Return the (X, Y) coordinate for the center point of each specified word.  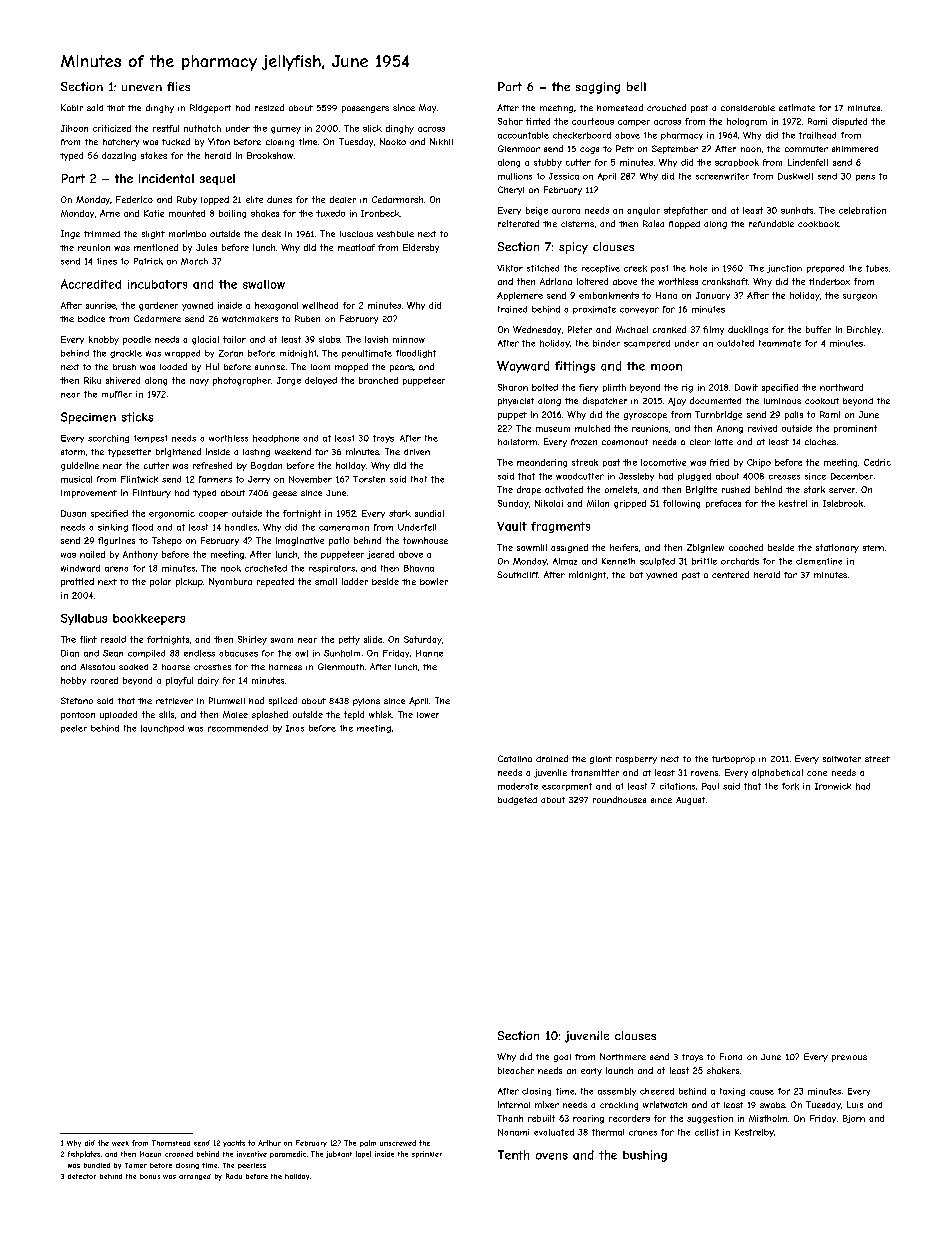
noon (751, 149)
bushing (645, 1156)
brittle (704, 561)
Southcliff (517, 574)
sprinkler (427, 1154)
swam (282, 640)
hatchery (121, 143)
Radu (234, 1176)
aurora (566, 211)
